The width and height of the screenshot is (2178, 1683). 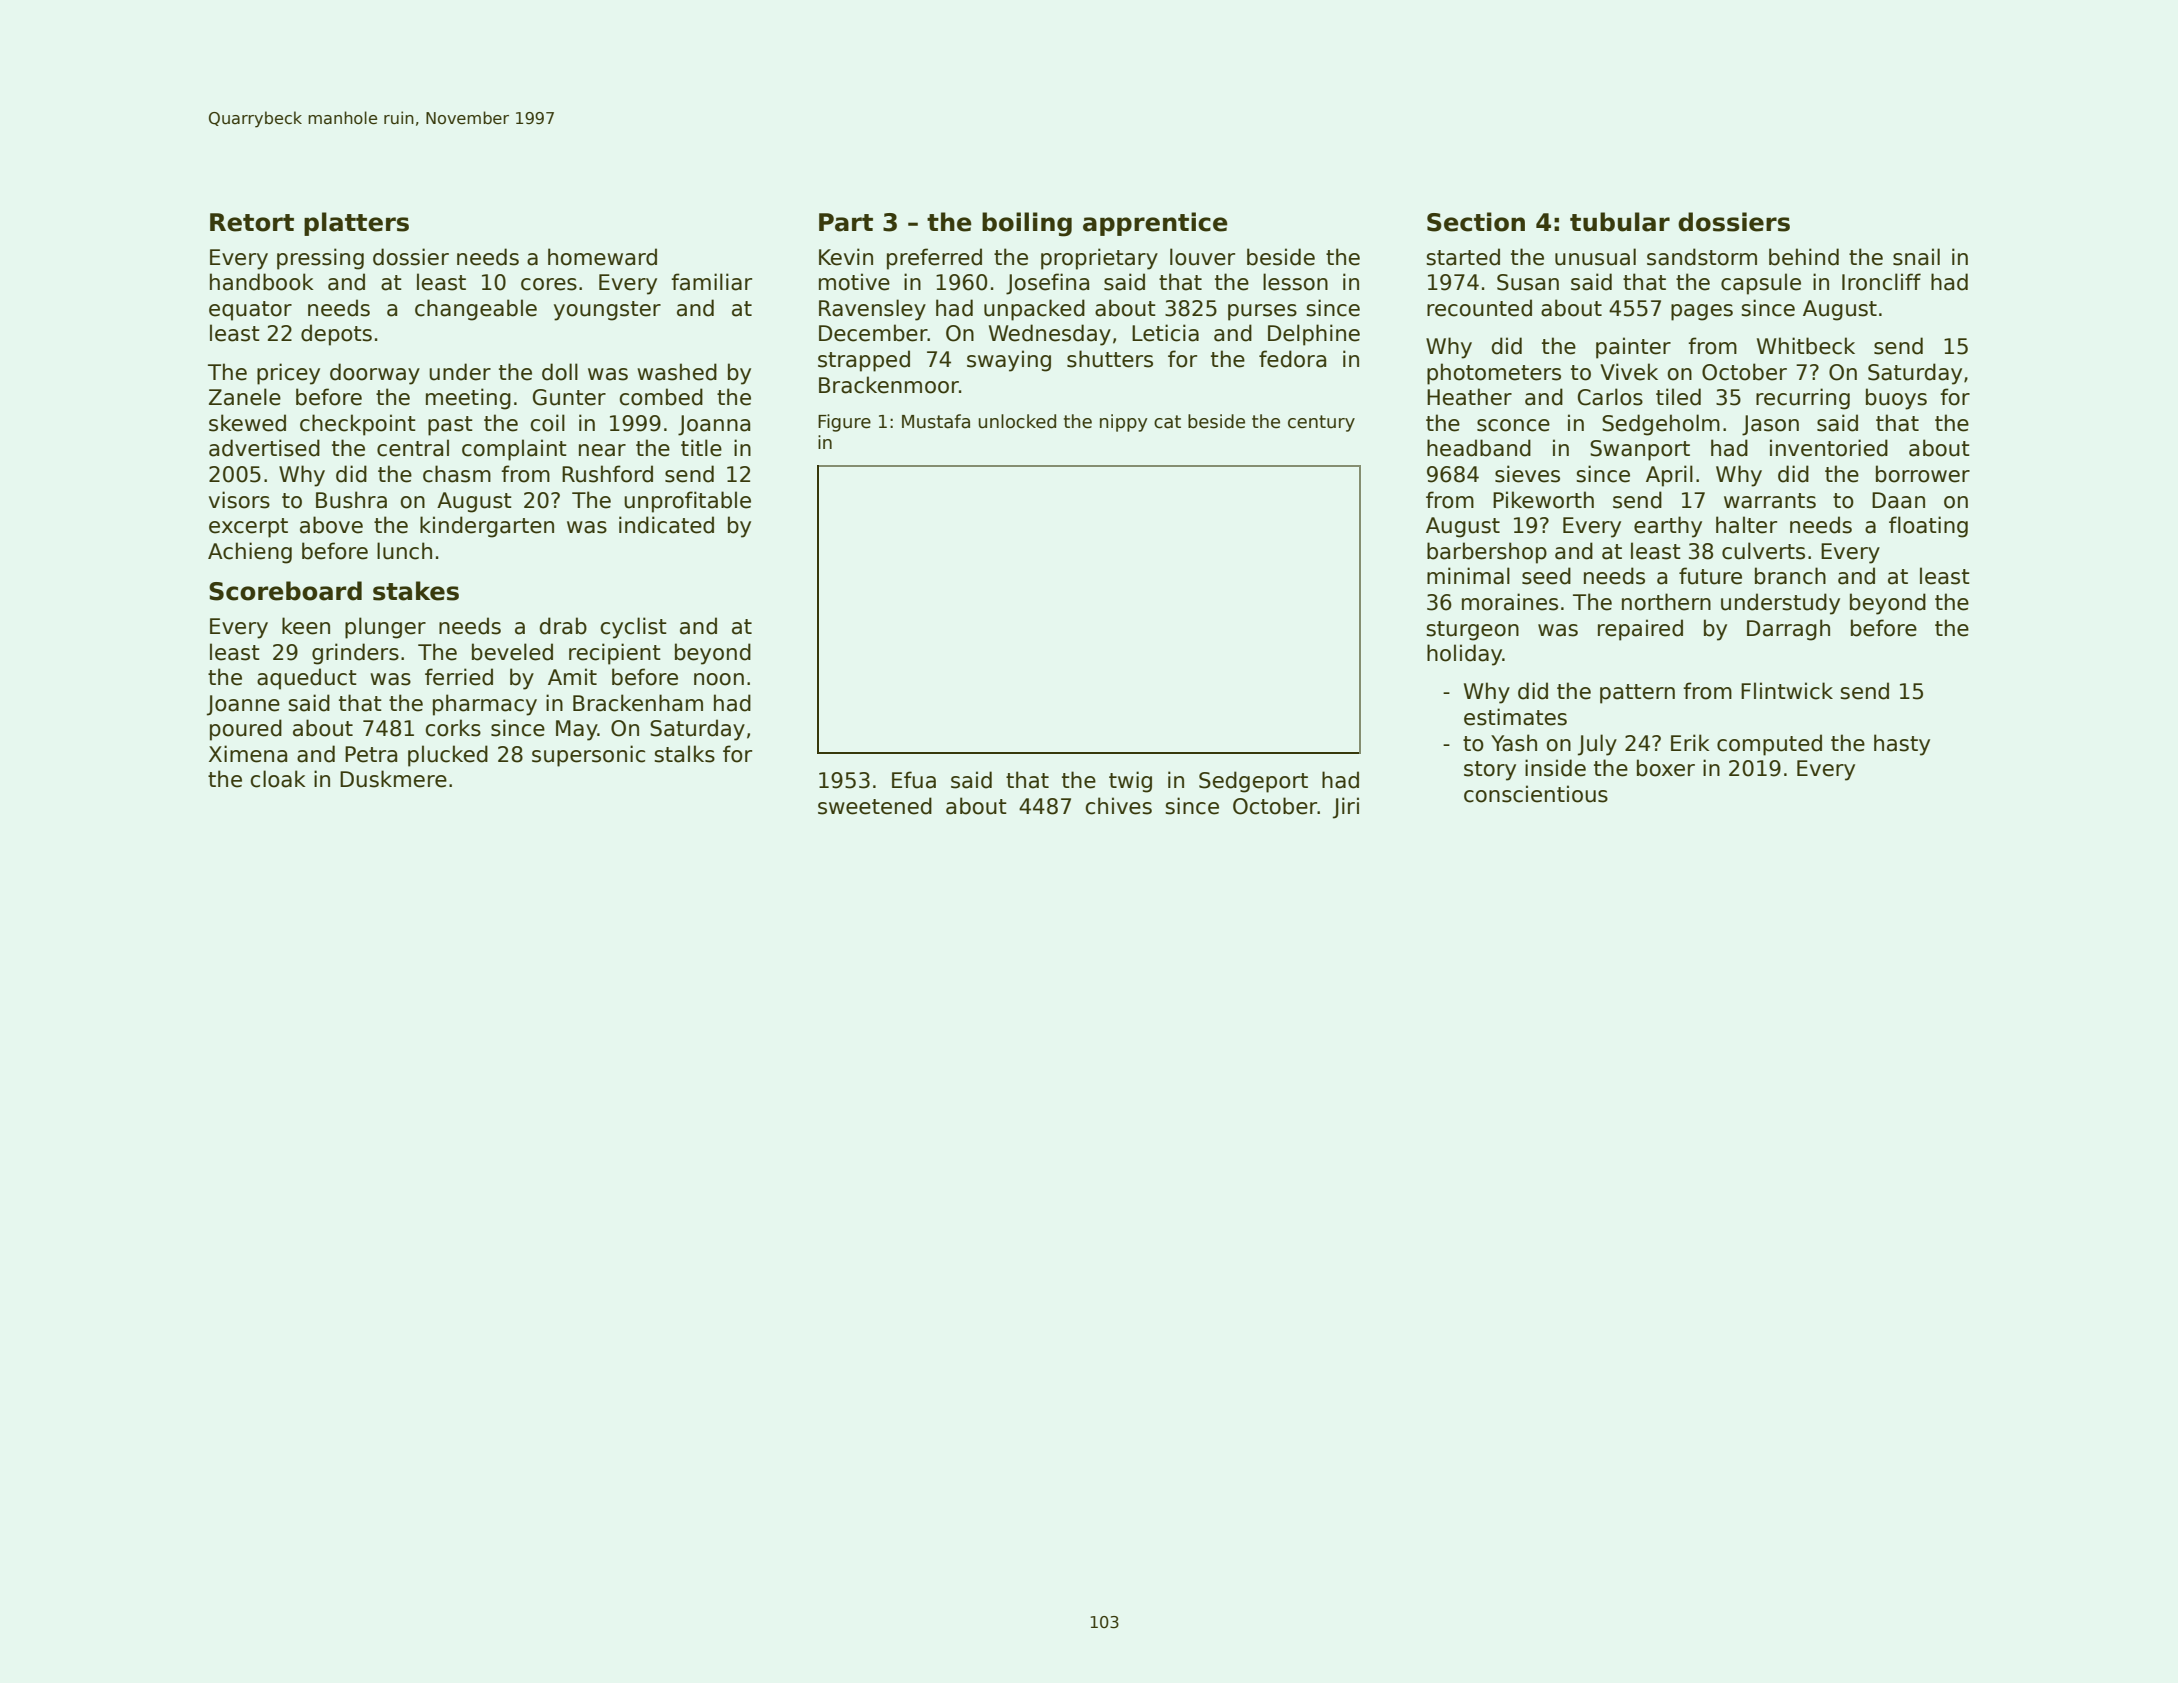 I want to click on barbershop, so click(x=1487, y=553).
